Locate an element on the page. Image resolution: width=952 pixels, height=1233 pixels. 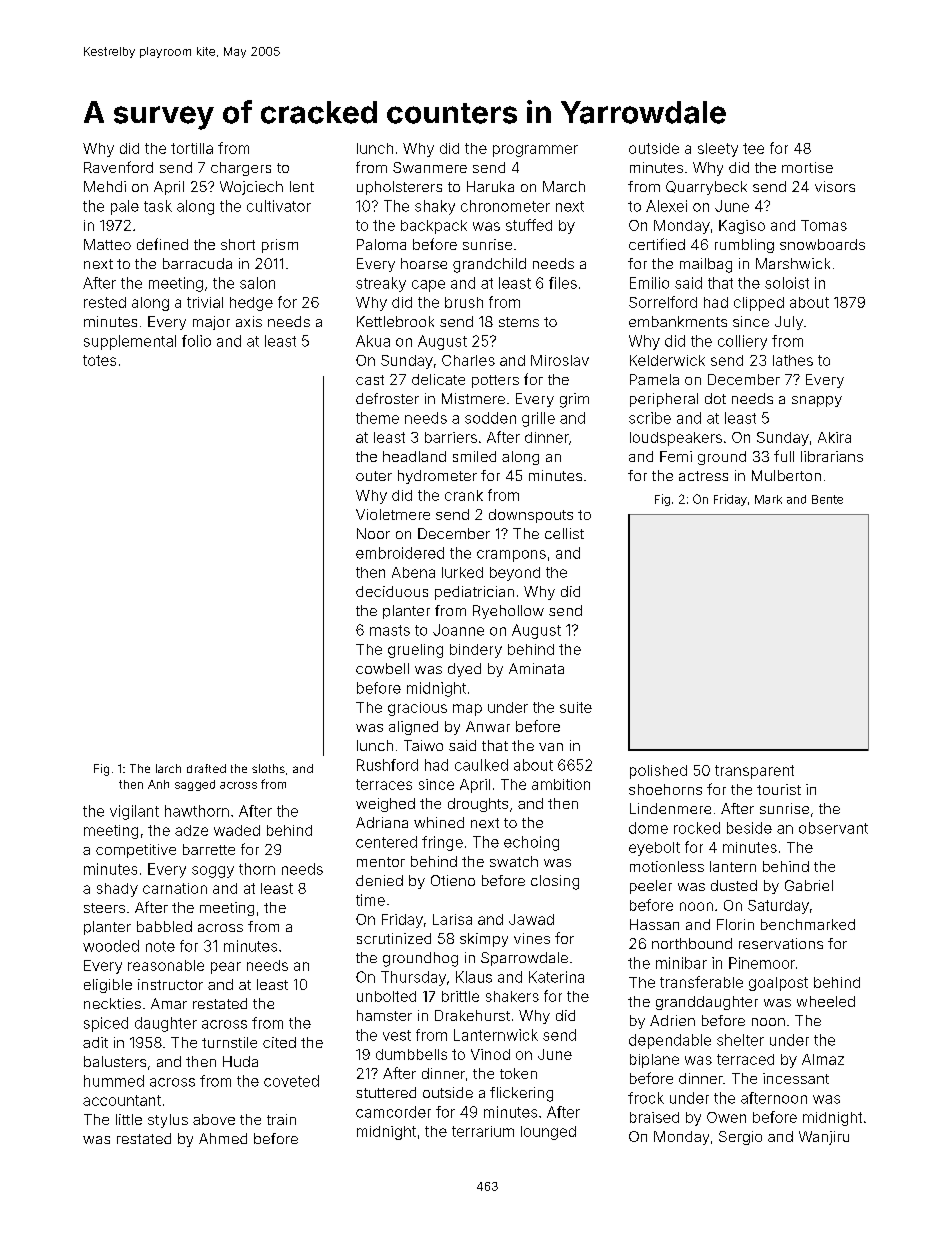
Bente is located at coordinates (827, 499).
